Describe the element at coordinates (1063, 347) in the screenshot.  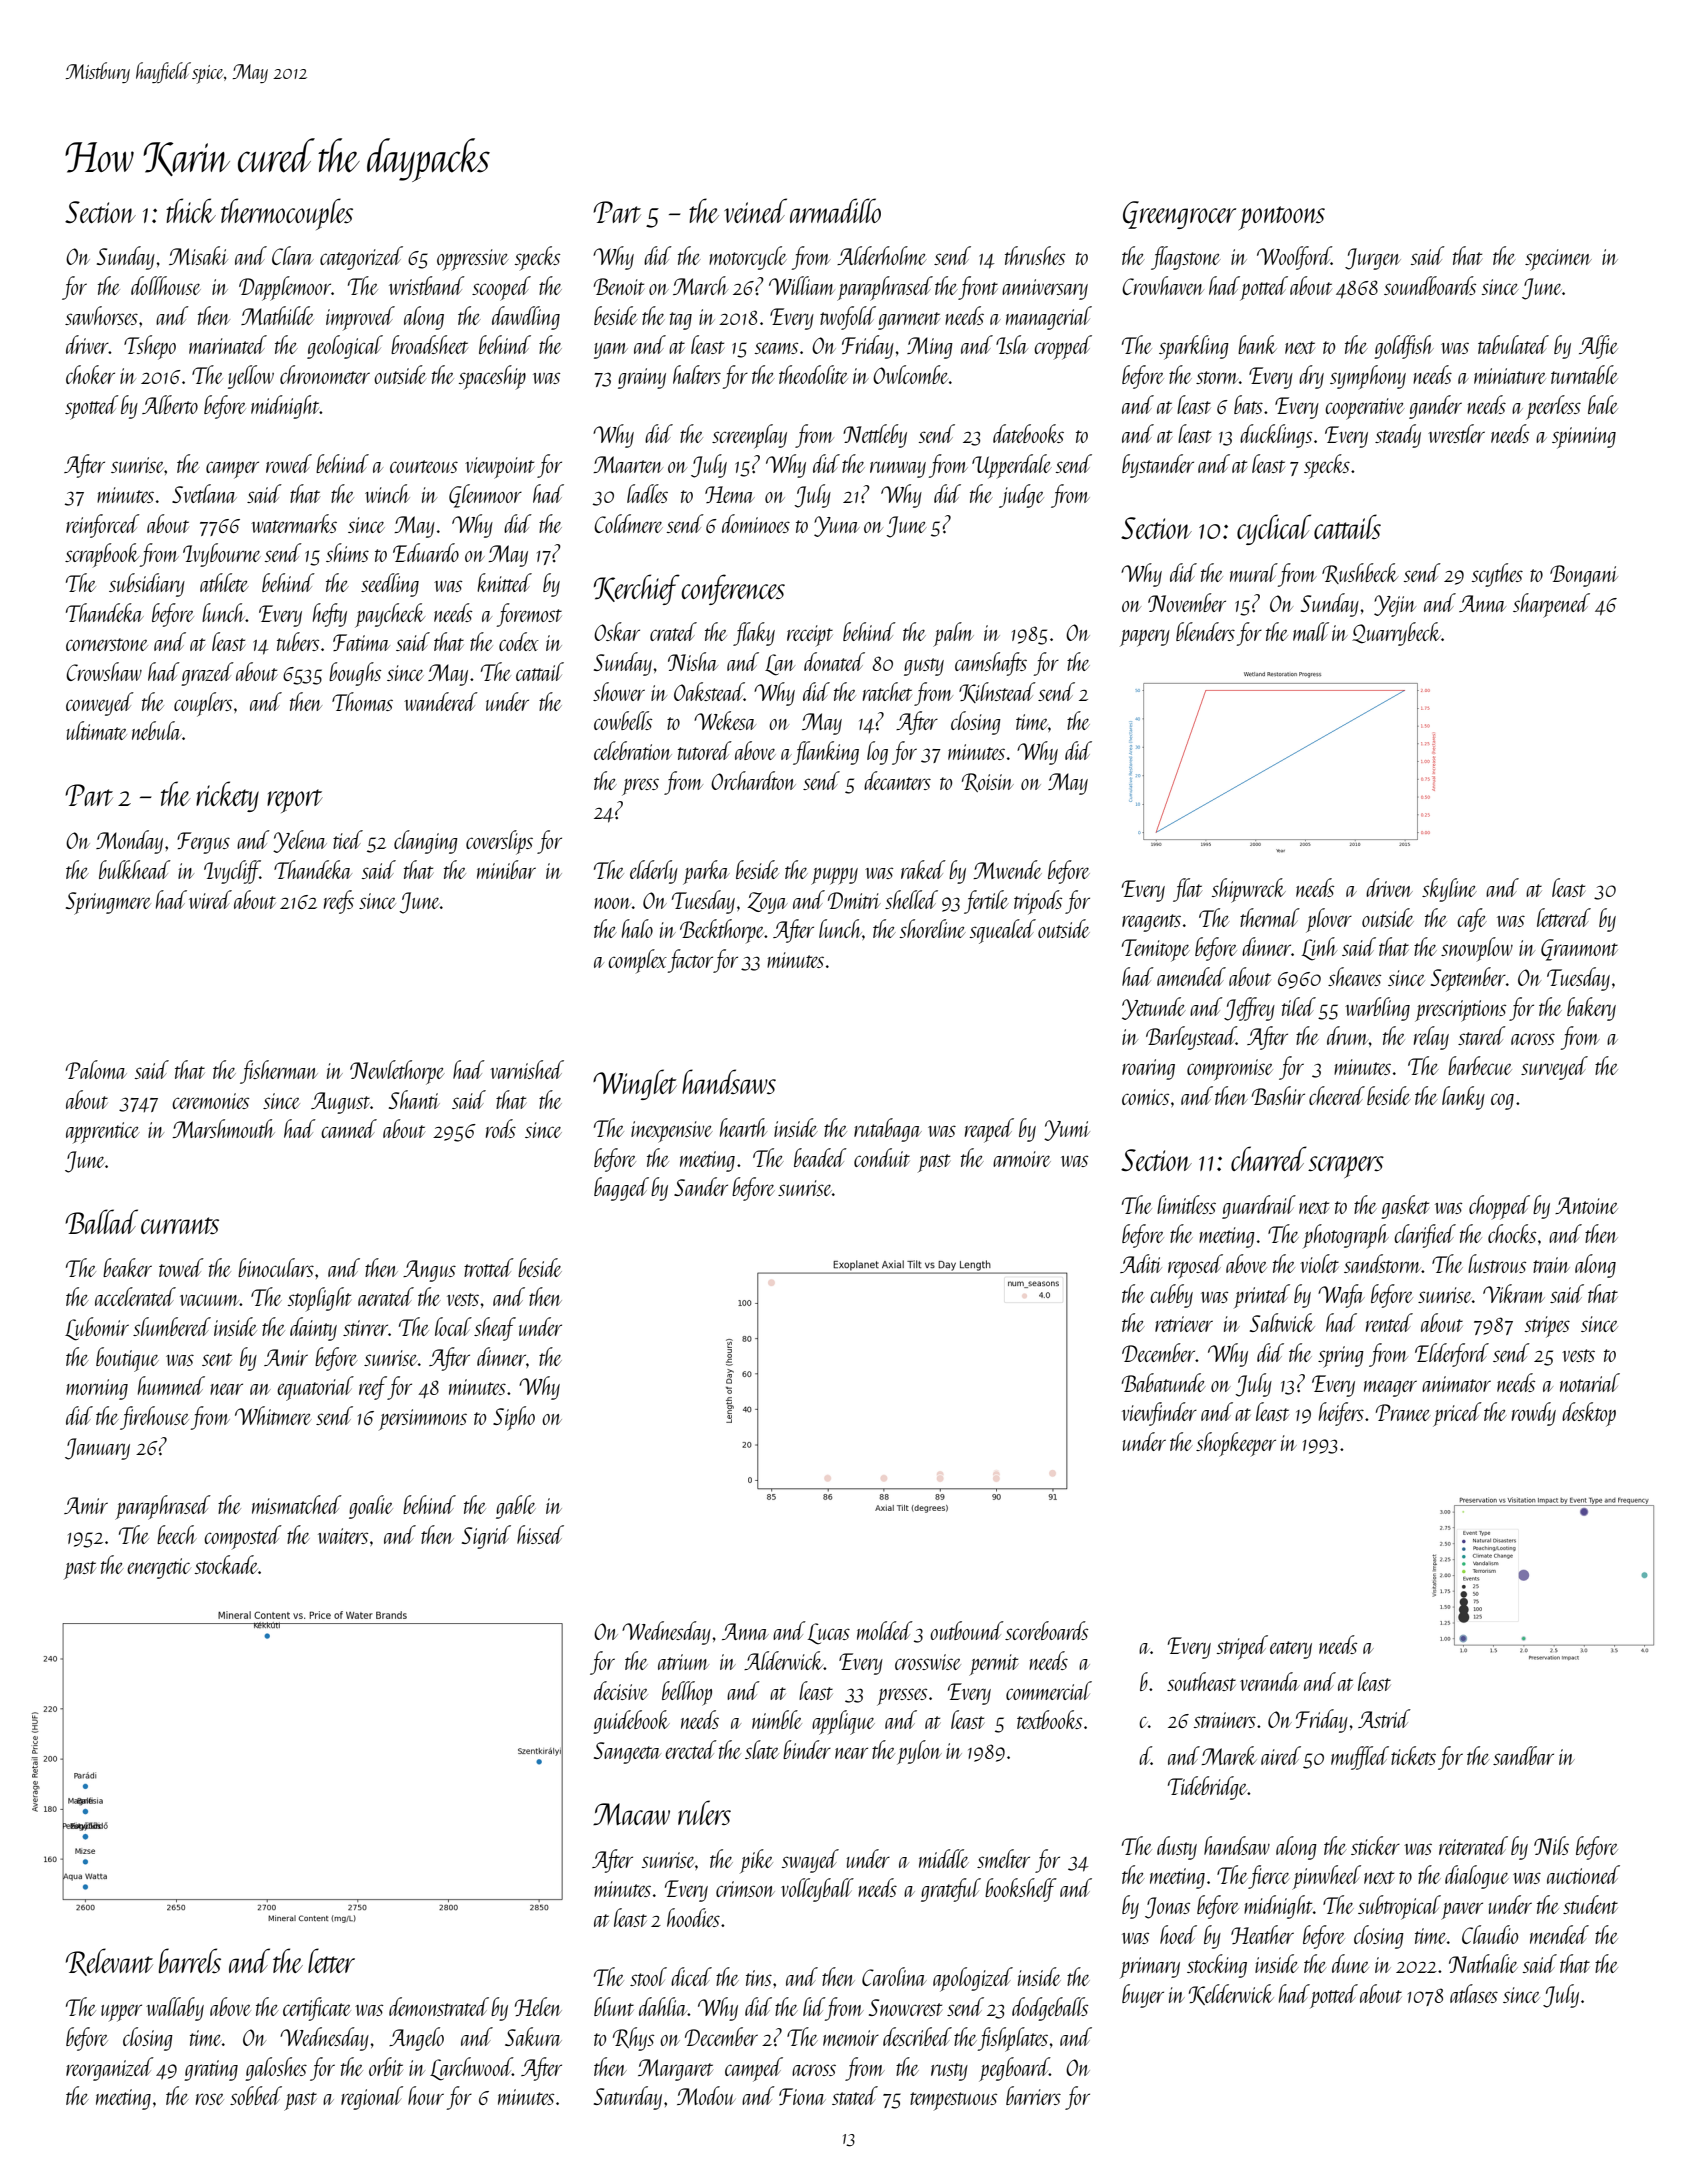
I see `cropped` at that location.
